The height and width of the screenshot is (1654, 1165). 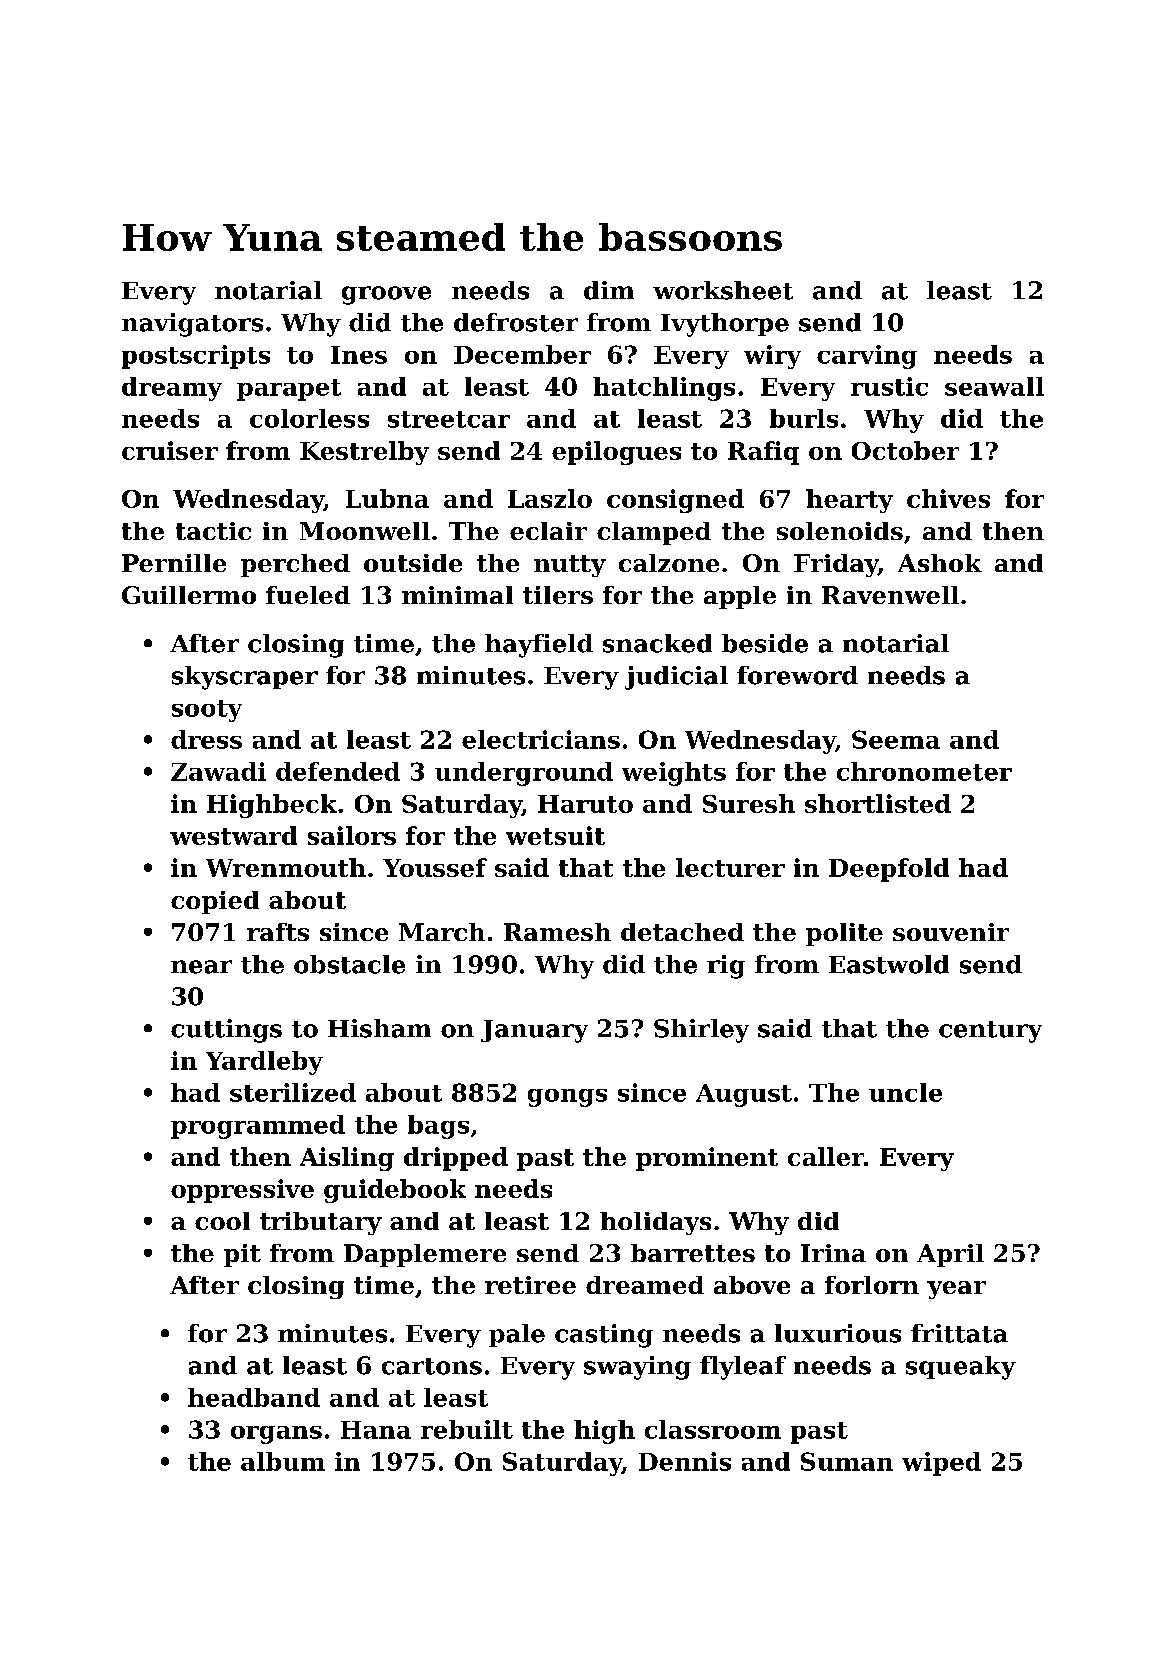 I want to click on century, so click(x=990, y=1032).
